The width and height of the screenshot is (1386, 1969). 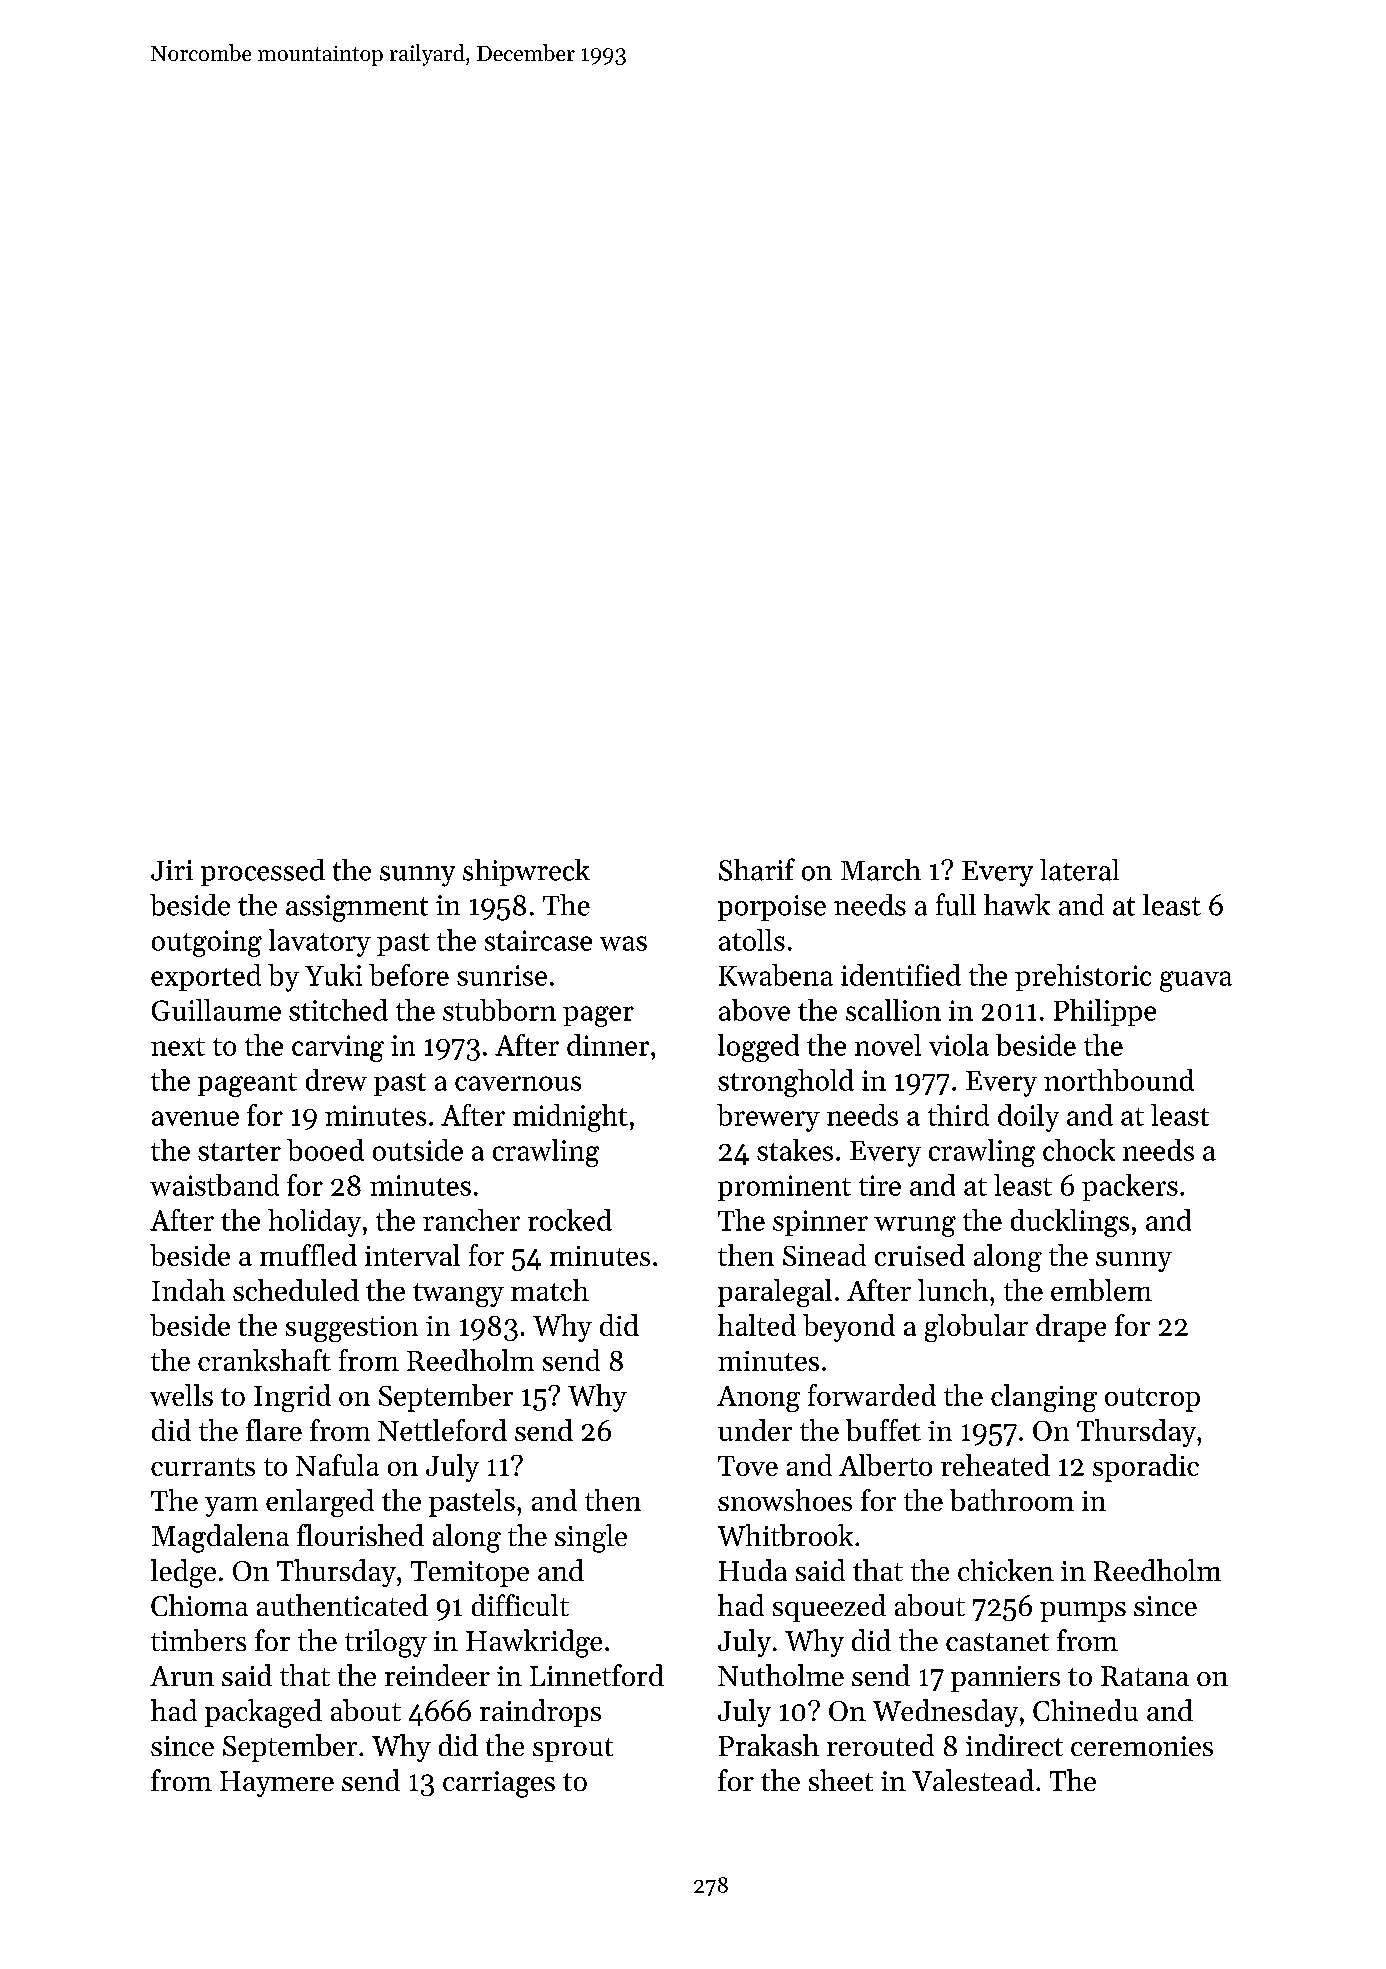 I want to click on processed, so click(x=263, y=872).
